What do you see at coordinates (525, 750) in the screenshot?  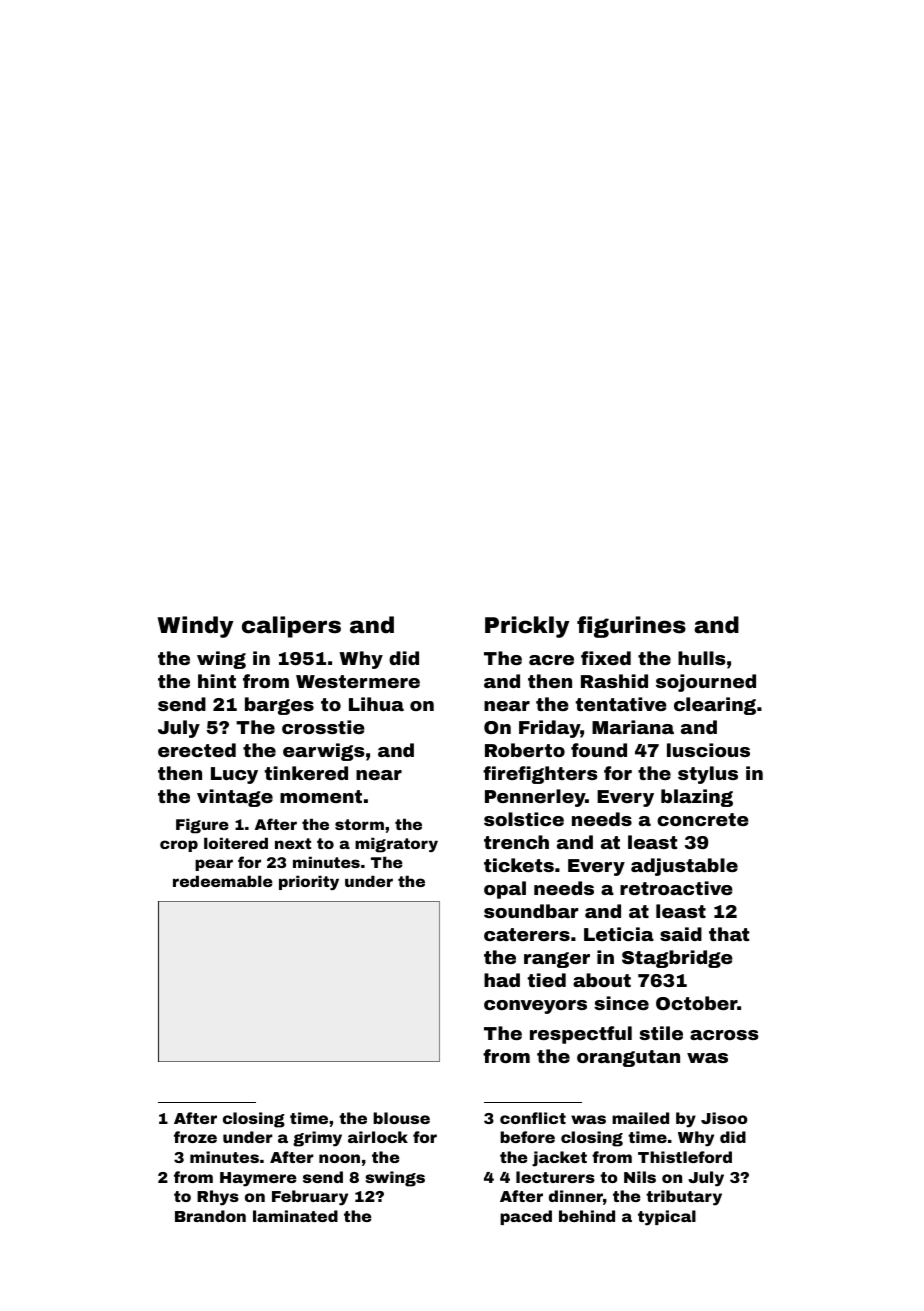 I see `Roberto` at bounding box center [525, 750].
